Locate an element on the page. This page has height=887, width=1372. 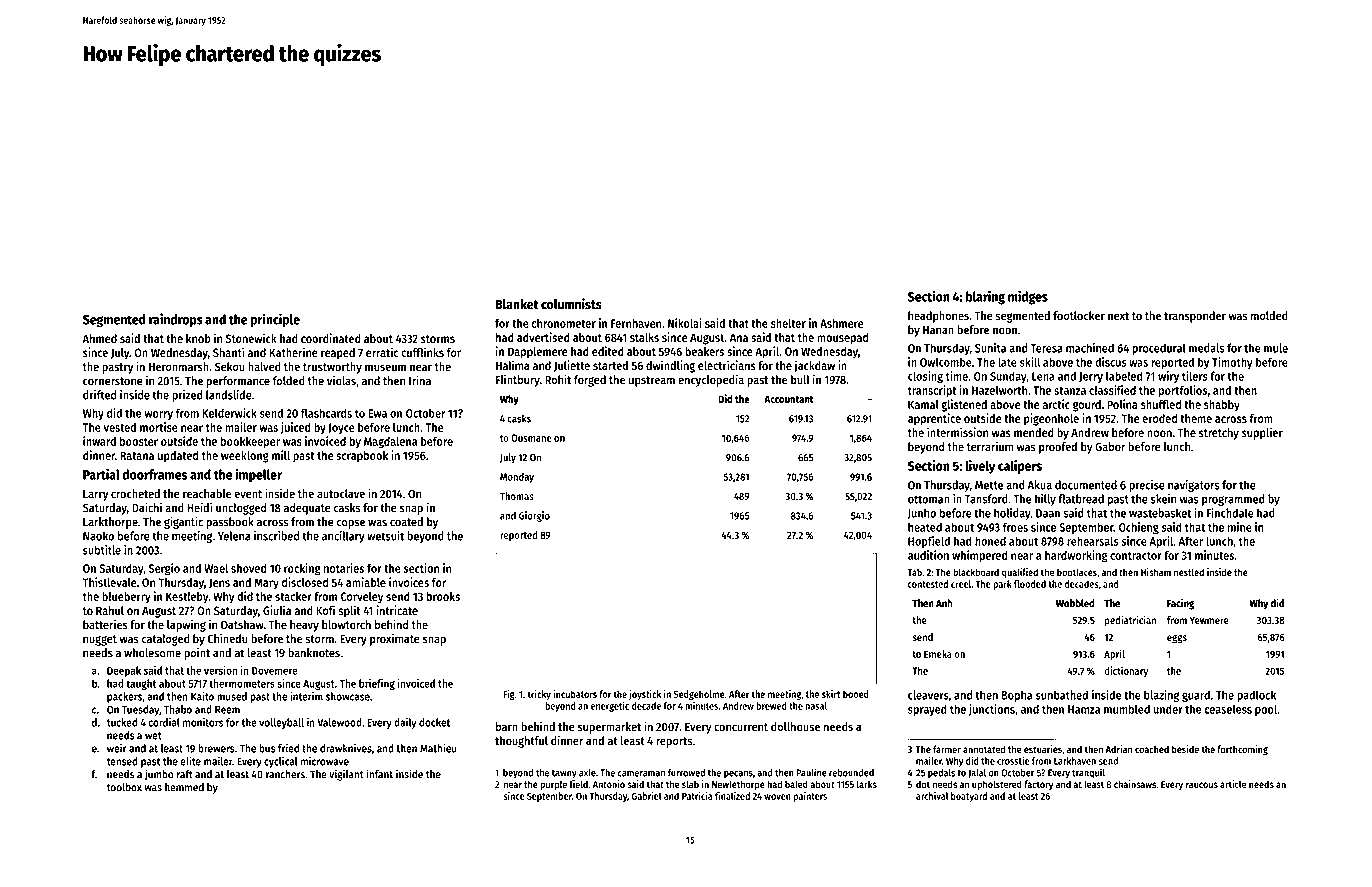
brooks is located at coordinates (443, 596).
